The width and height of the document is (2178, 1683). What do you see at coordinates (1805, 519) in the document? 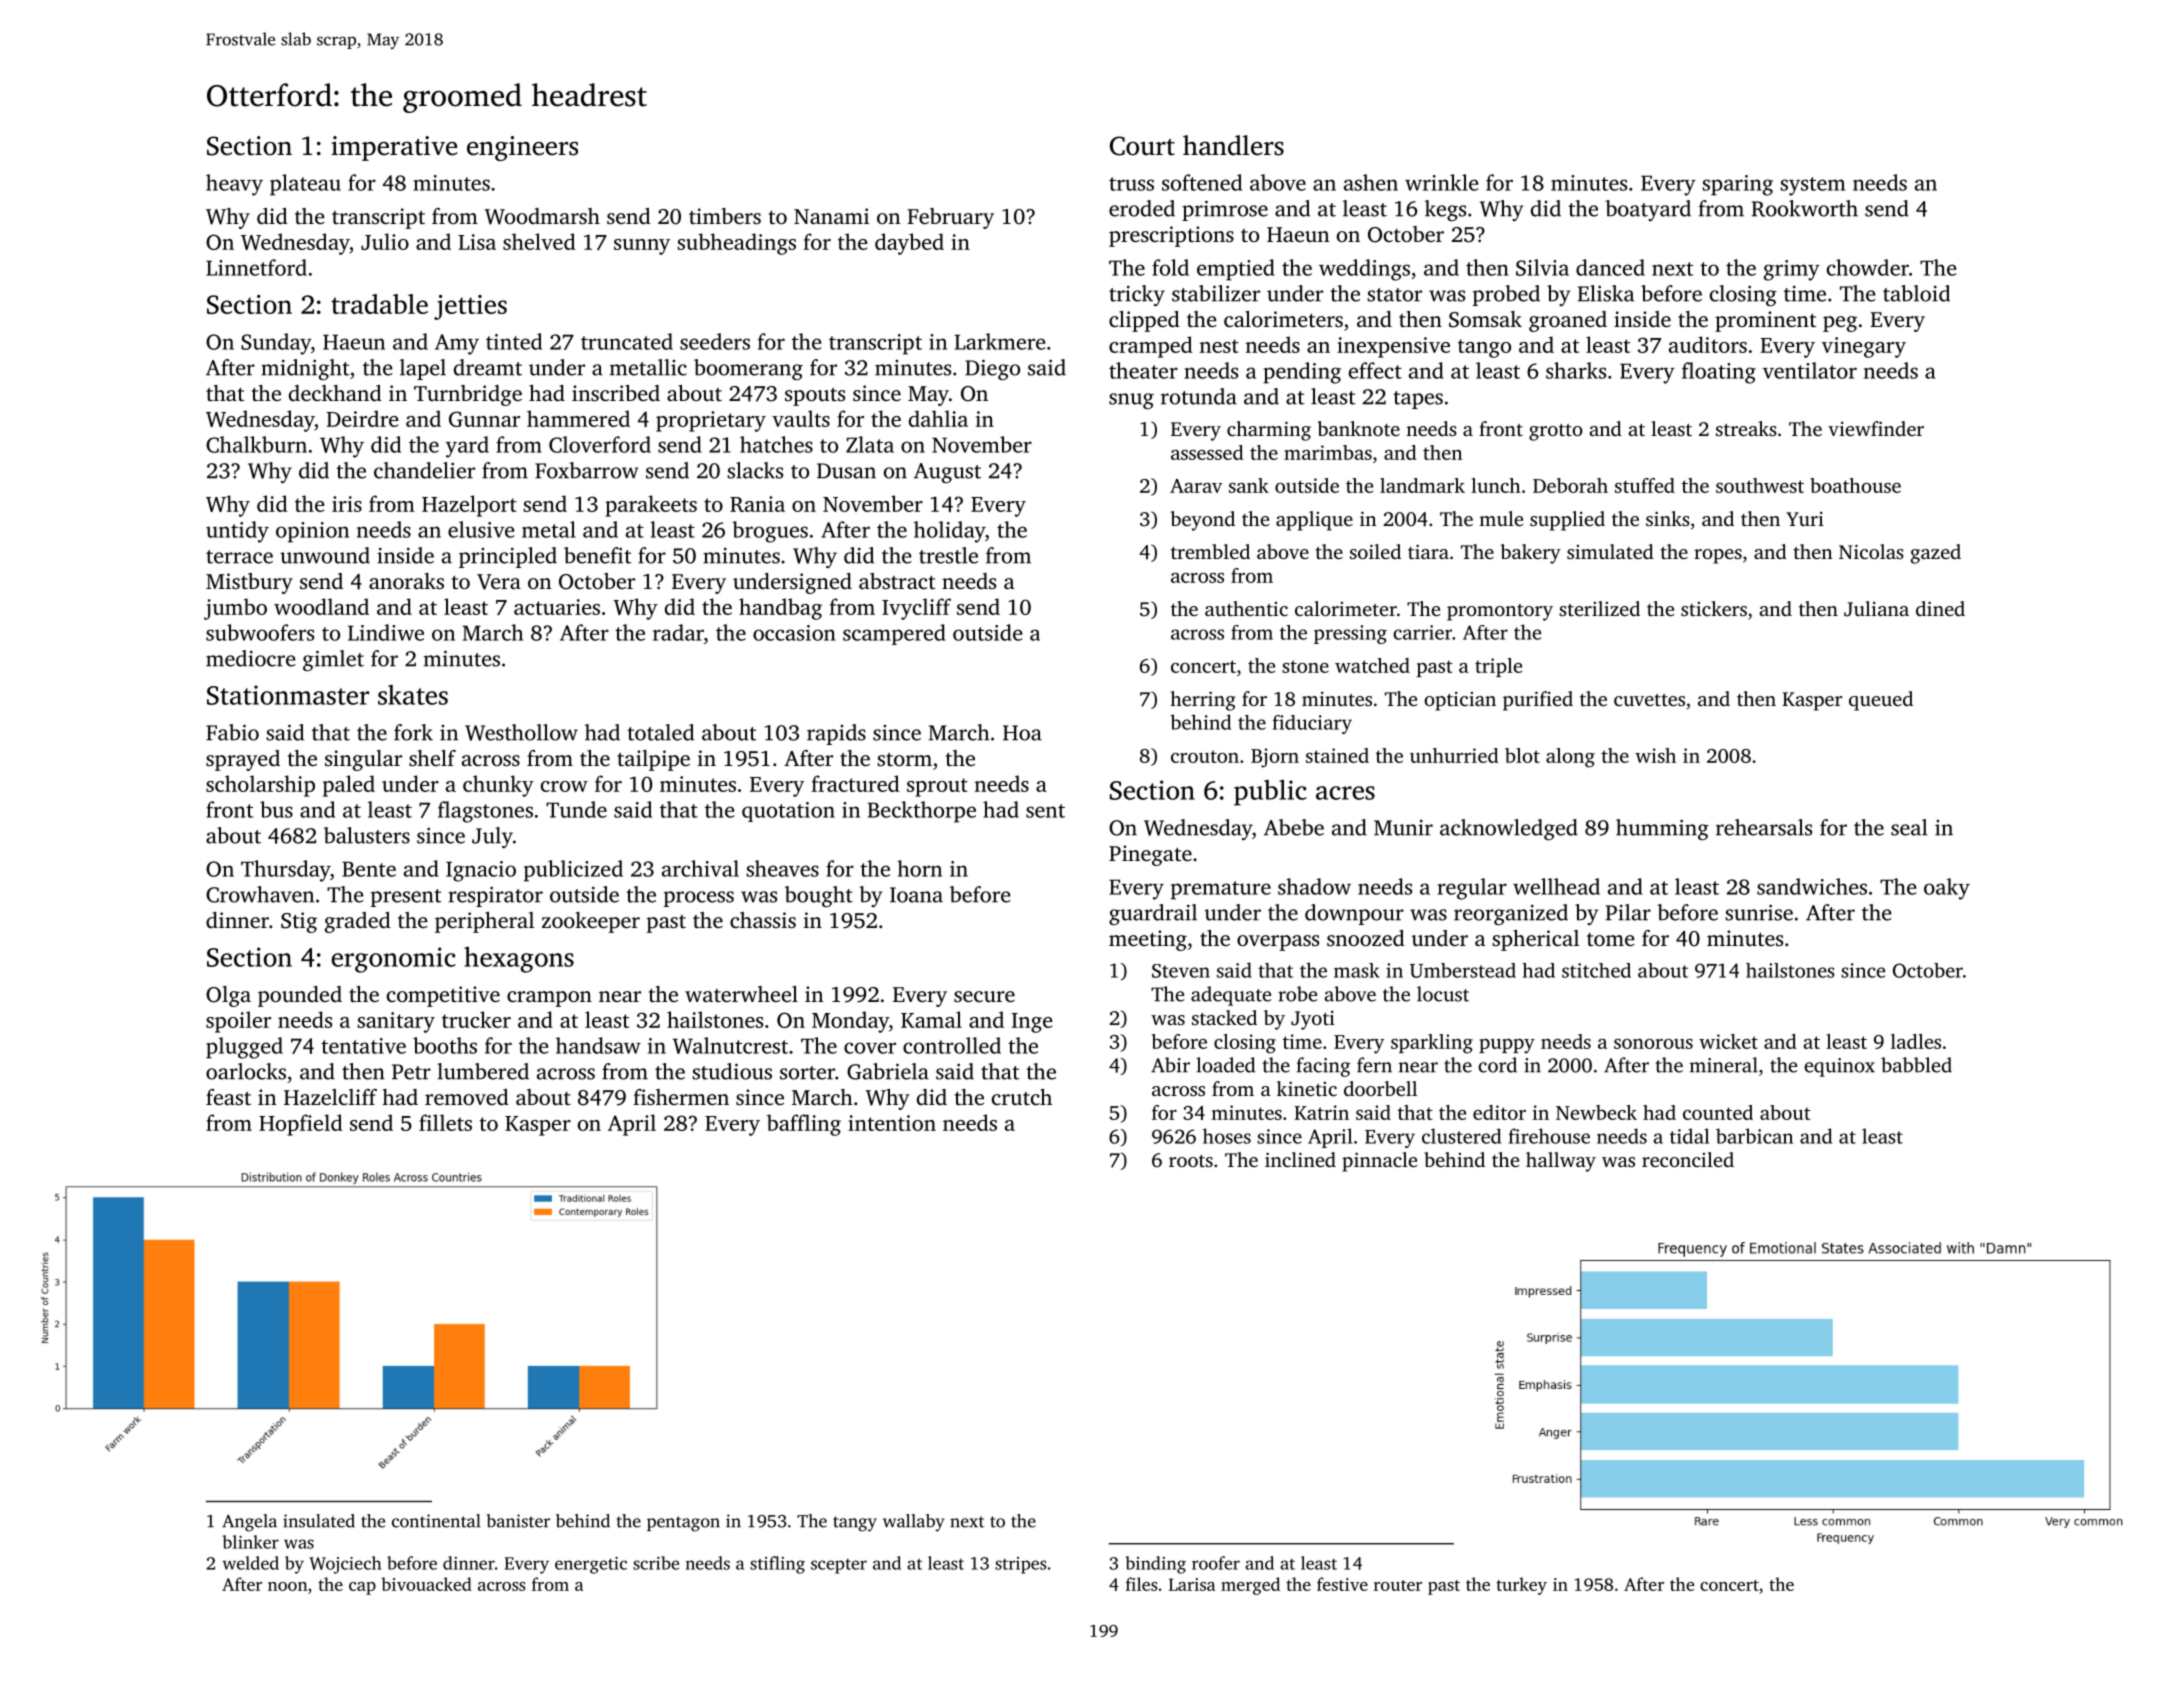
I see `Yuri` at bounding box center [1805, 519].
